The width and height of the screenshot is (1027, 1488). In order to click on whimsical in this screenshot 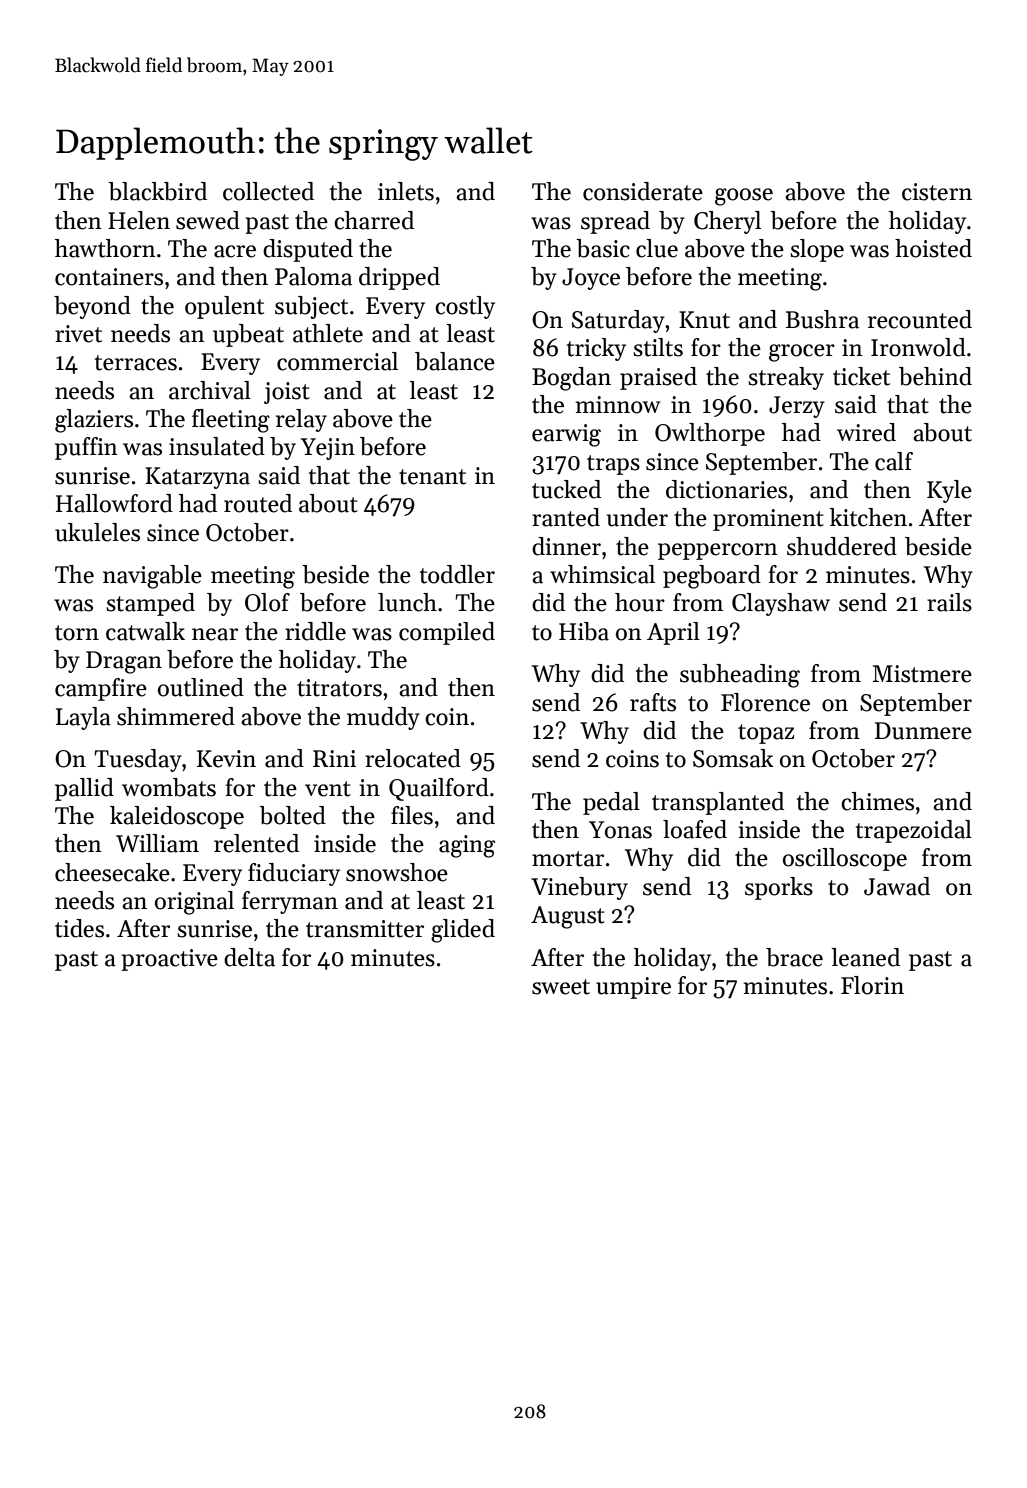, I will do `click(602, 574)`.
